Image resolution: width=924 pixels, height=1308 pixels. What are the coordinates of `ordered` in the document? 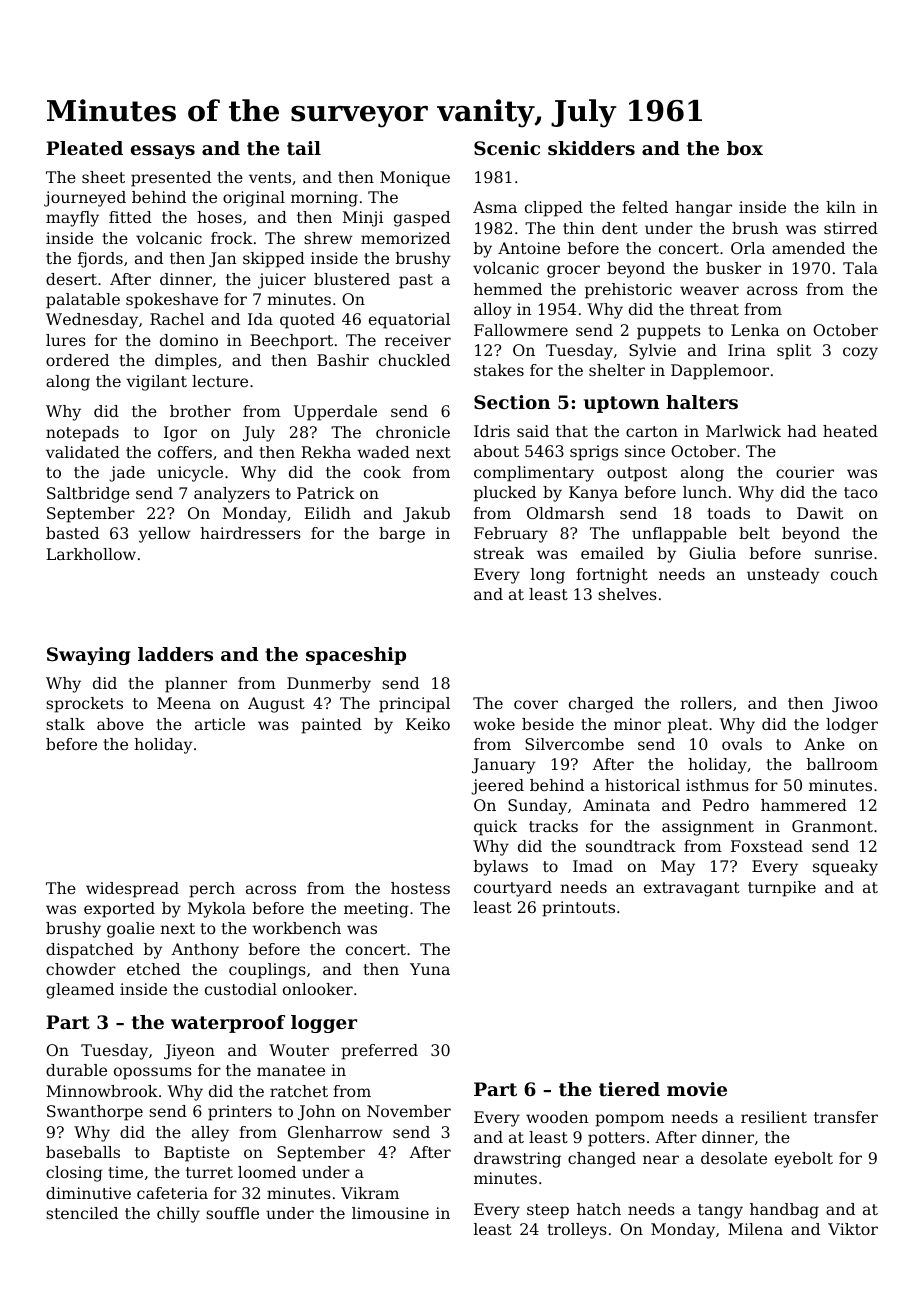 It's located at (77, 360).
